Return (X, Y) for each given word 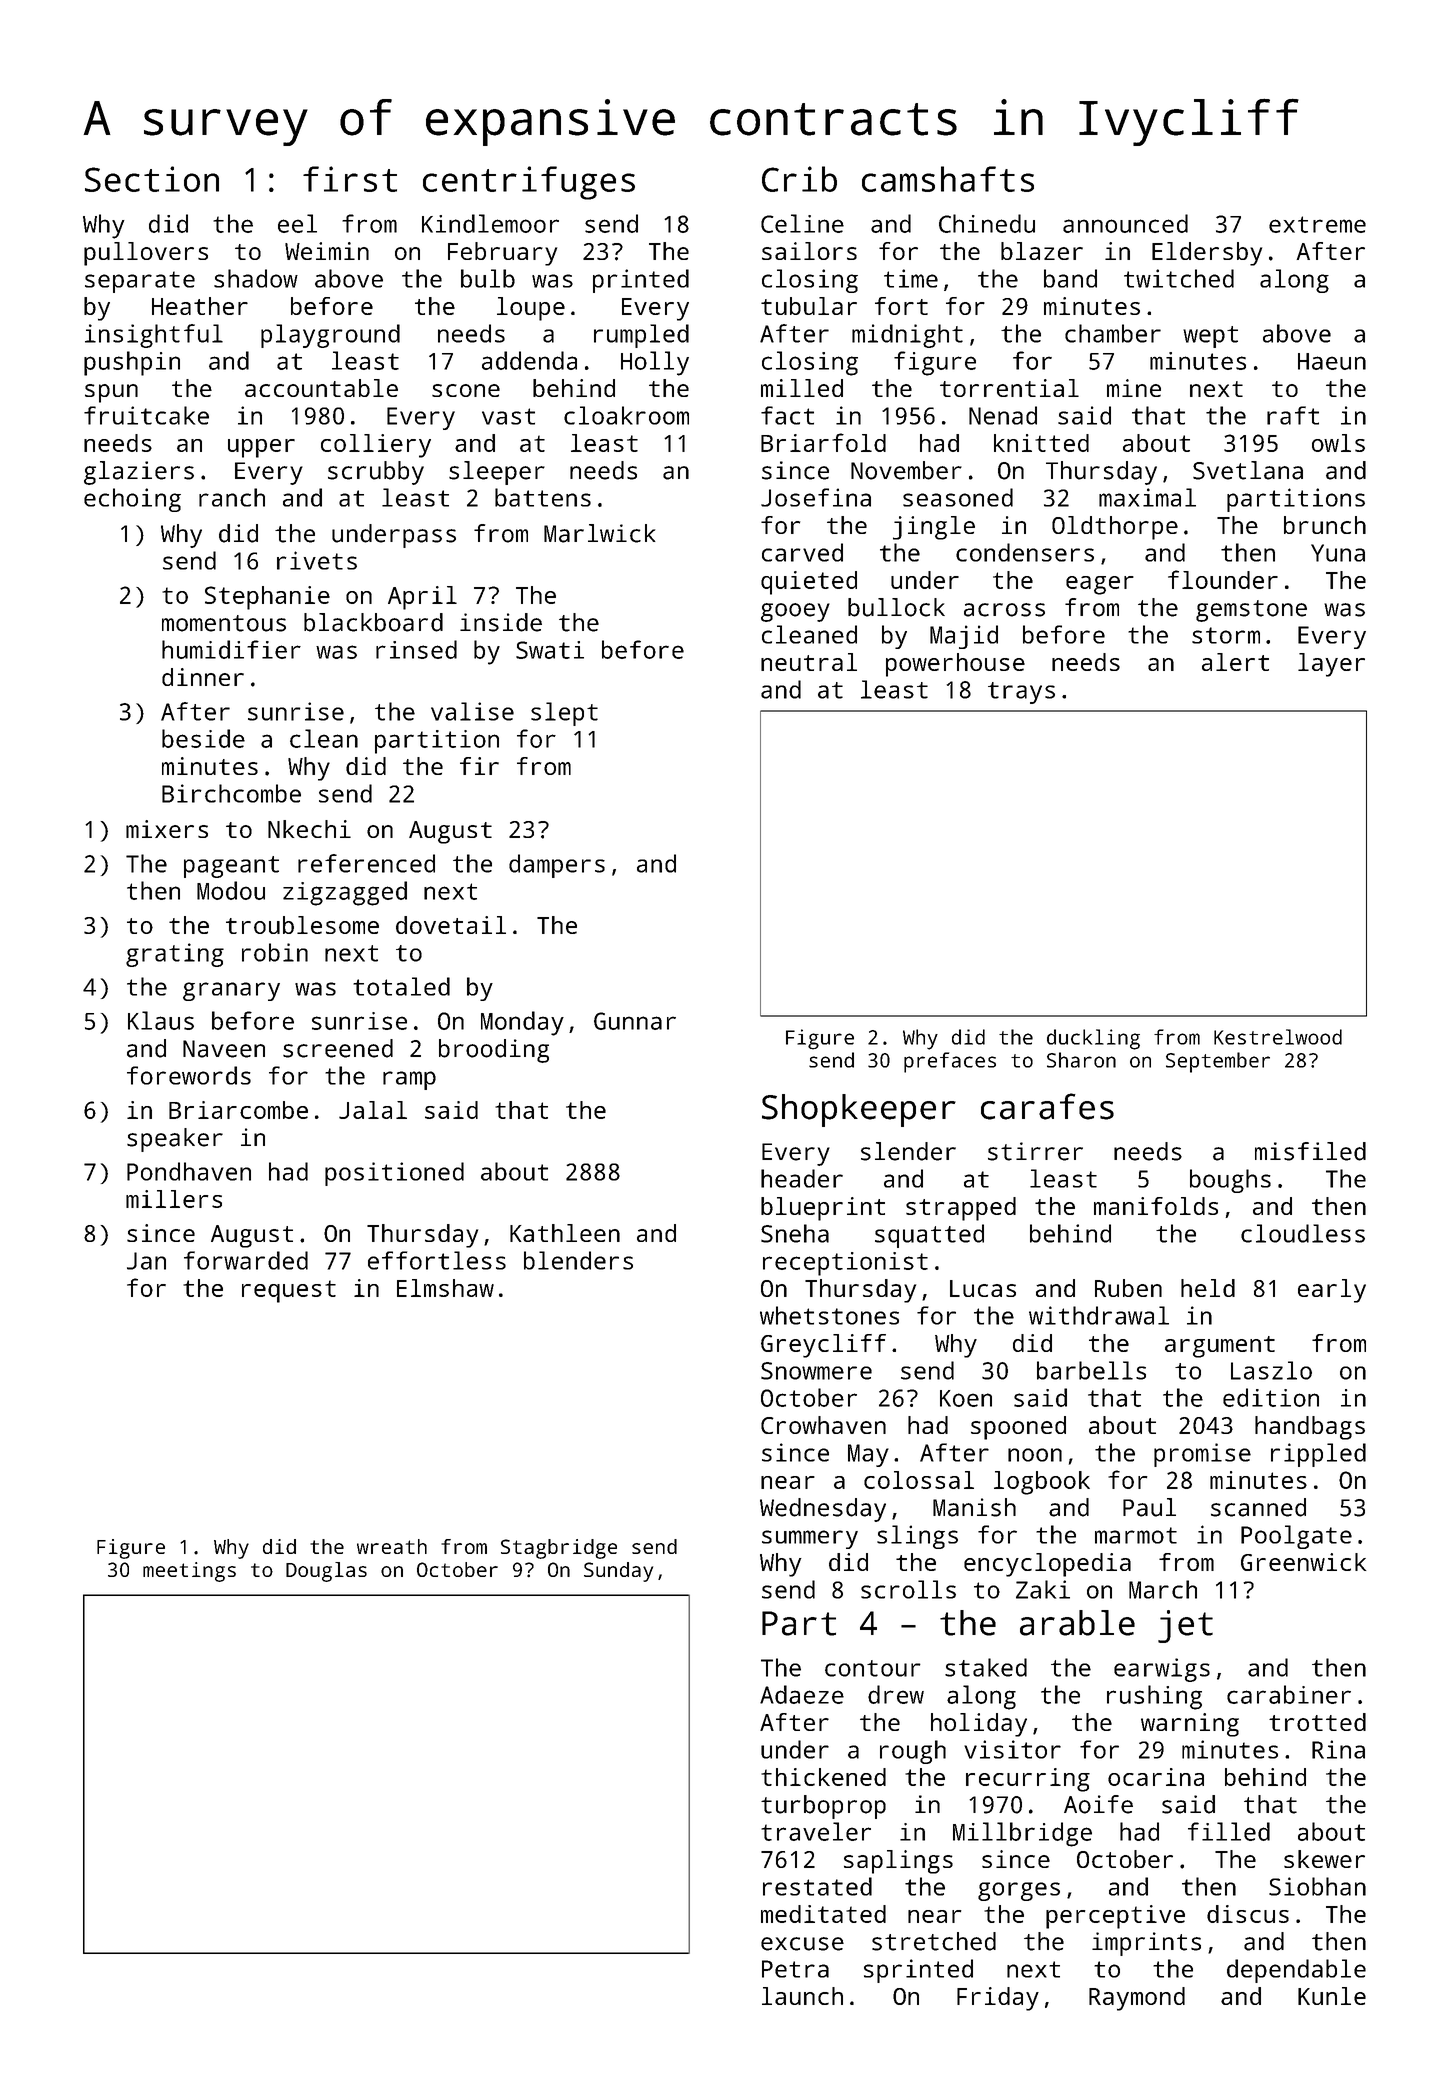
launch (802, 1996)
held (1208, 1288)
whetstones (829, 1315)
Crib (799, 179)
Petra (795, 1969)
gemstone (1251, 611)
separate (140, 282)
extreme (1317, 224)
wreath (392, 1546)
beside (203, 738)
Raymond (1137, 1999)
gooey (795, 612)
